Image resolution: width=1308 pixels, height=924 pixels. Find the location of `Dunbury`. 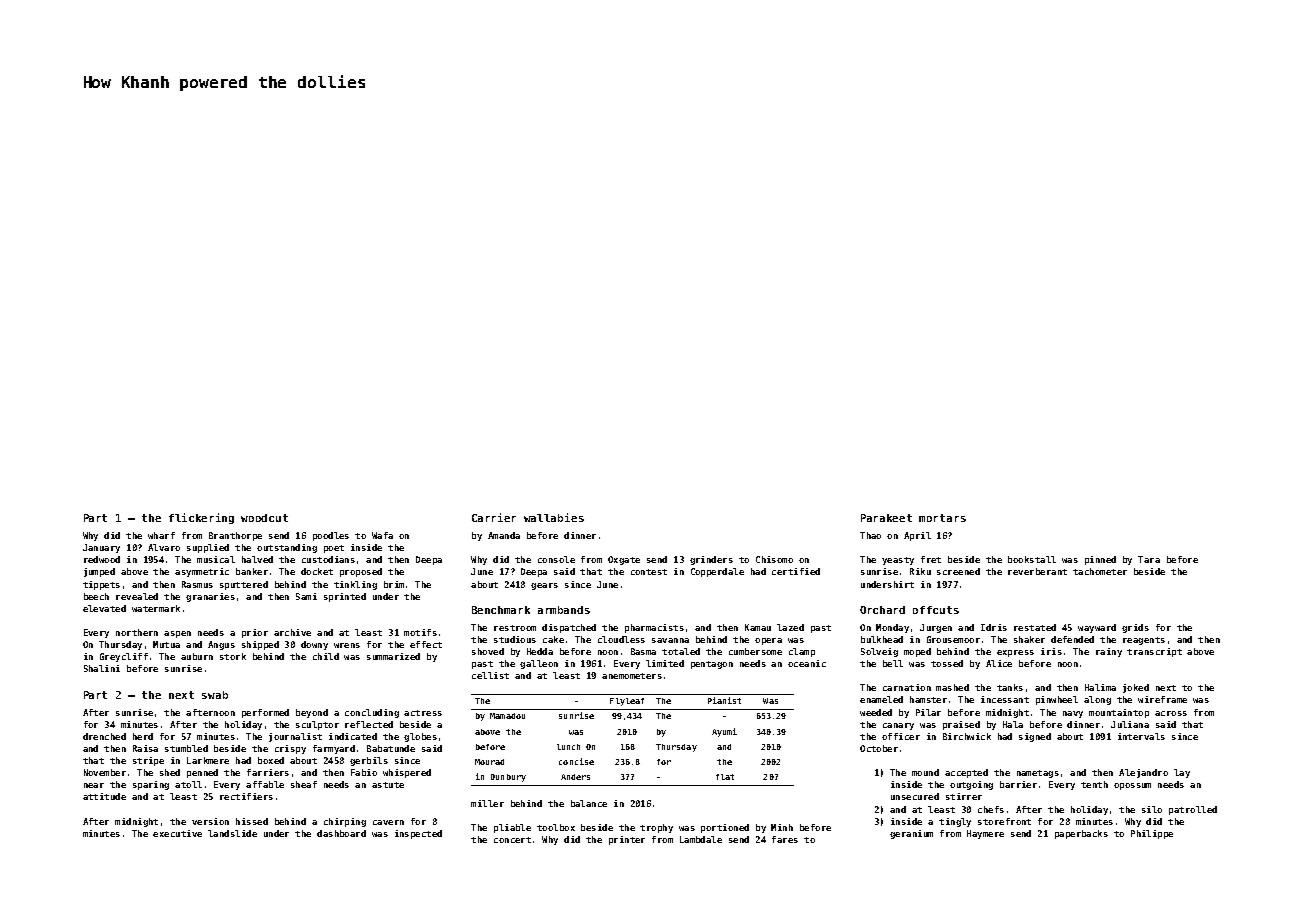

Dunbury is located at coordinates (508, 778).
